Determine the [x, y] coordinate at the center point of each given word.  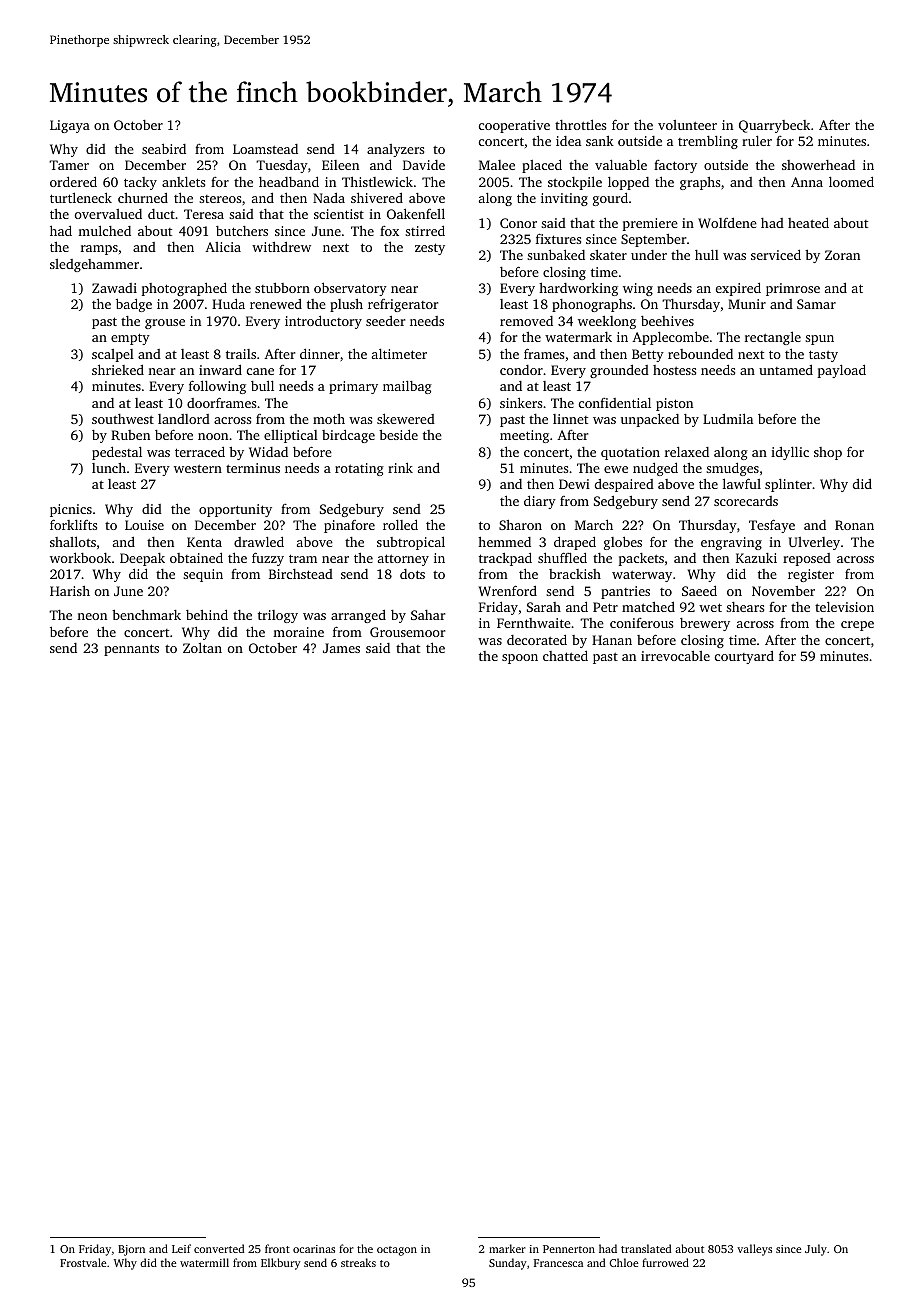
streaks [358, 1262]
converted [219, 1248]
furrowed [665, 1262]
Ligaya [70, 126]
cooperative [514, 126]
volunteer [687, 125]
